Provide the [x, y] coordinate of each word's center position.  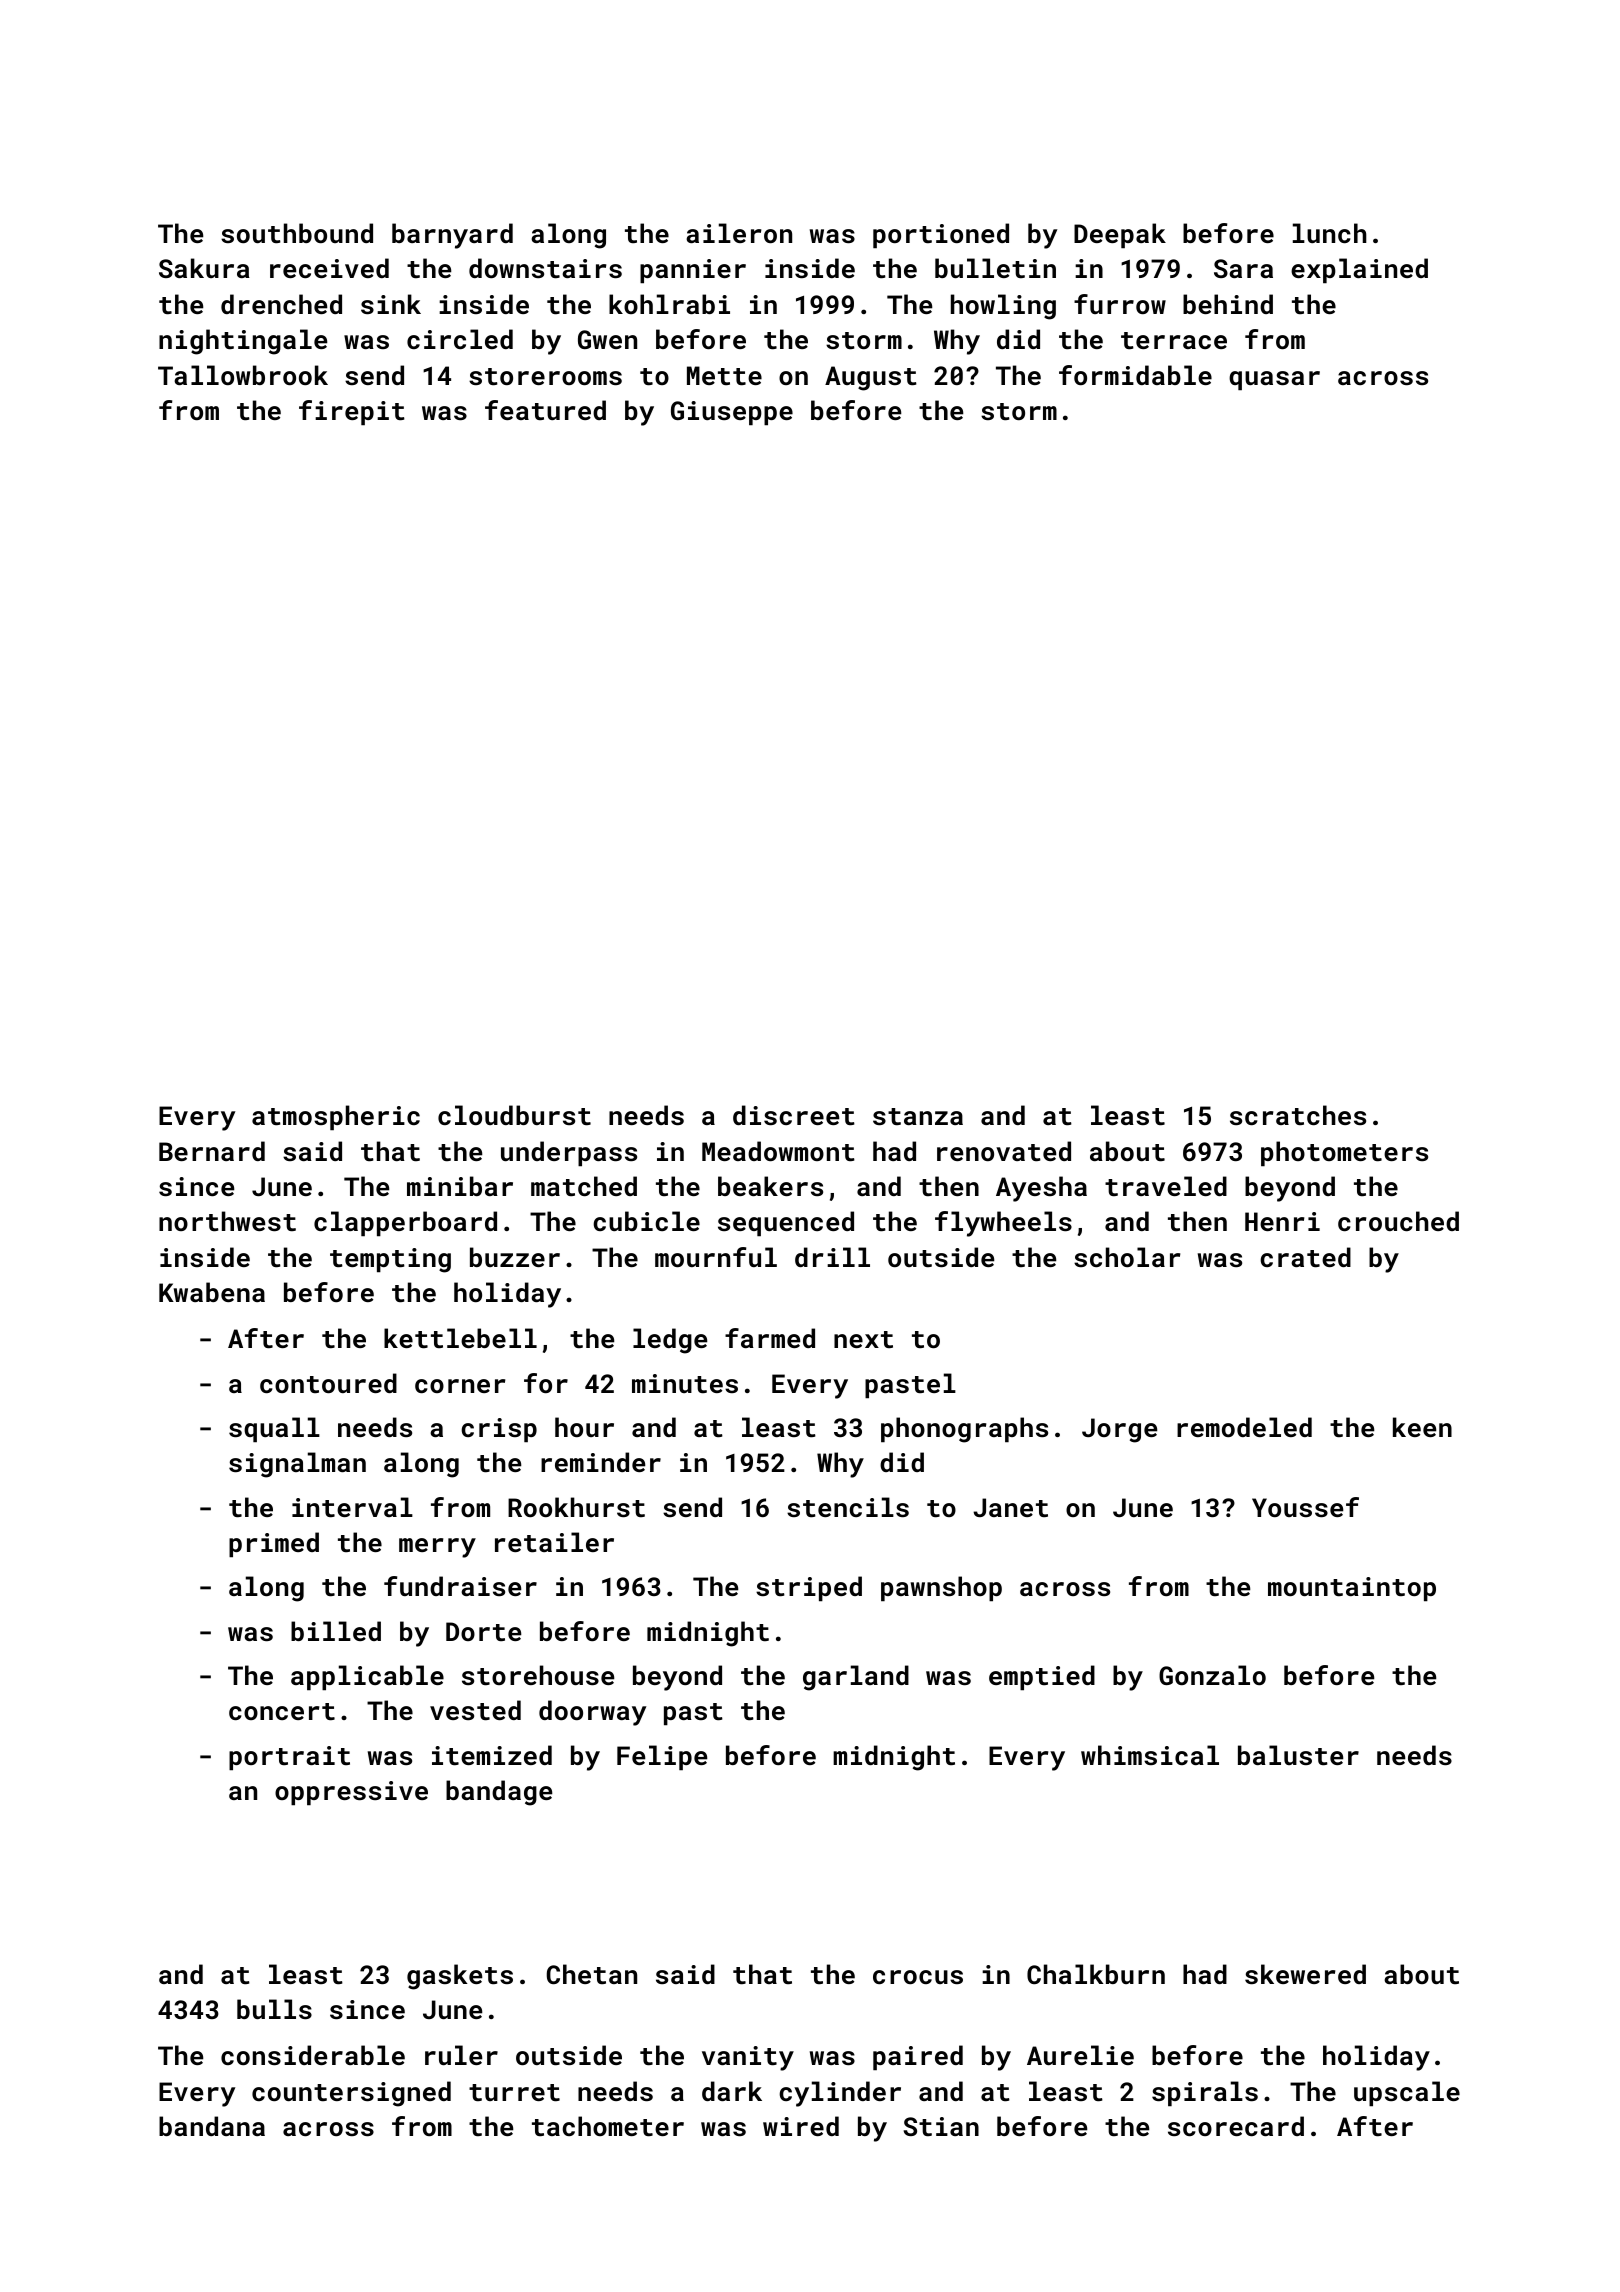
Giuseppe [732, 413]
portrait [289, 1758]
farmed [770, 1338]
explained [1359, 270]
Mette [724, 376]
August [871, 378]
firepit [352, 412]
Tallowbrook [243, 375]
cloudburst [514, 1115]
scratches [1298, 1115]
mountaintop [1352, 1589]
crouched [1398, 1221]
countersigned [351, 2094]
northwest [227, 1221]
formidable [1135, 375]
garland [856, 1678]
